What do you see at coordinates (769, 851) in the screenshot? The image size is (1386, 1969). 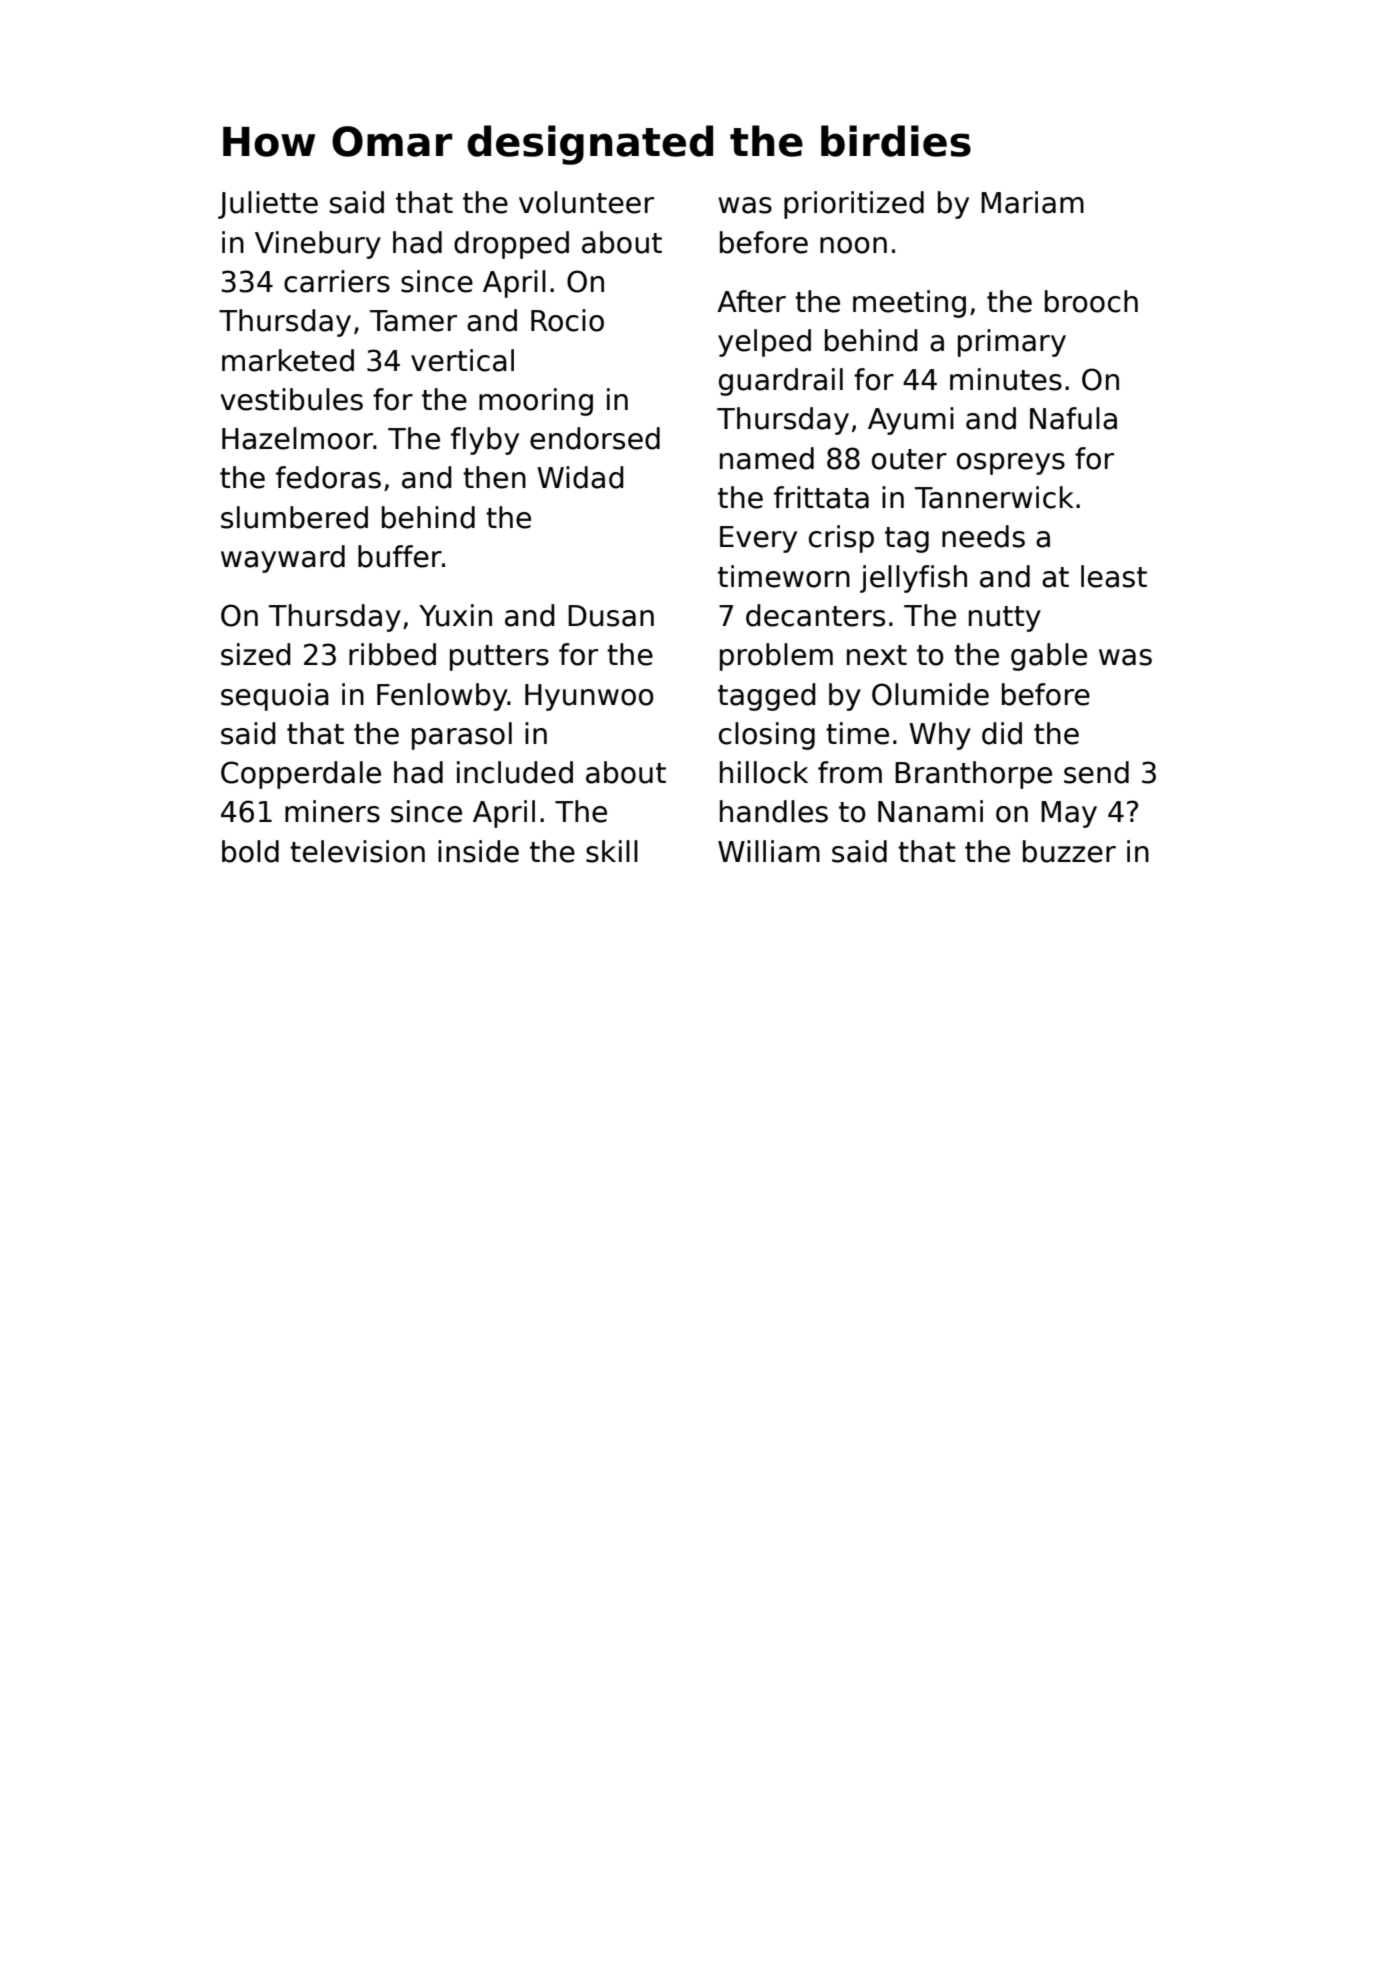 I see `William` at bounding box center [769, 851].
